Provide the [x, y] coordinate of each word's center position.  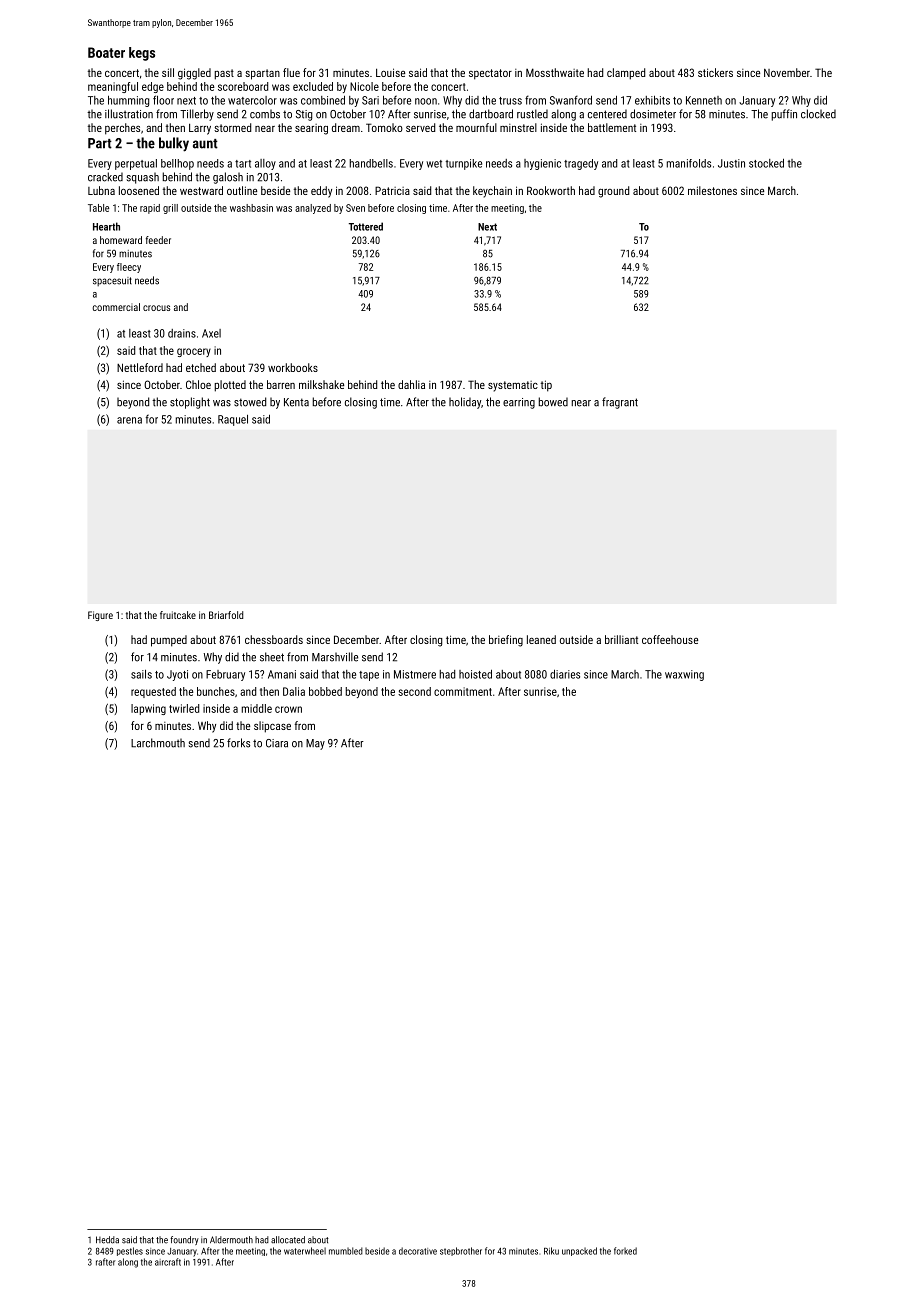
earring [519, 403]
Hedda [107, 1240]
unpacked [579, 1251]
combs [265, 114]
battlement [612, 127]
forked [625, 1251]
